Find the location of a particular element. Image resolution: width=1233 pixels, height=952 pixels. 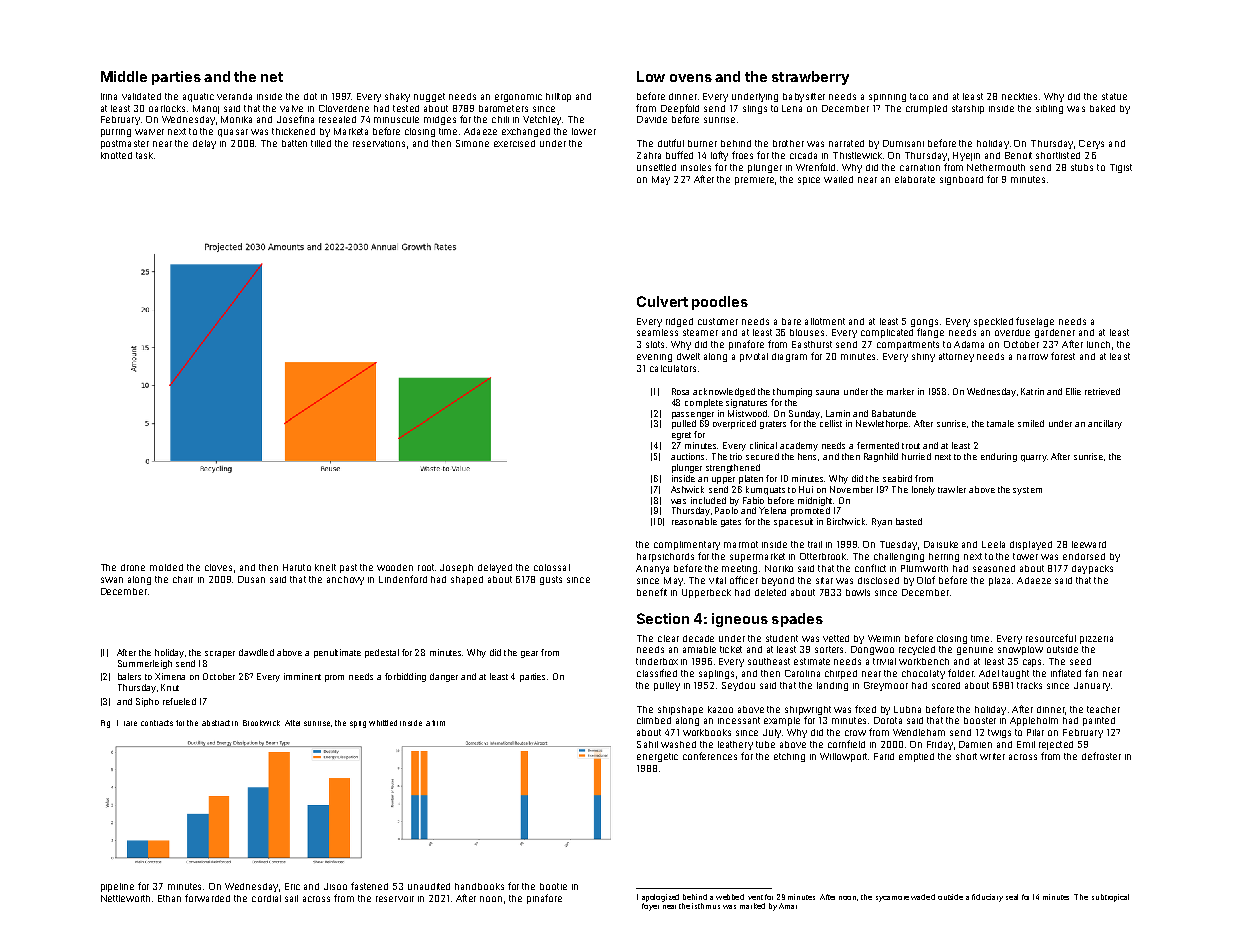

system is located at coordinates (1027, 491).
